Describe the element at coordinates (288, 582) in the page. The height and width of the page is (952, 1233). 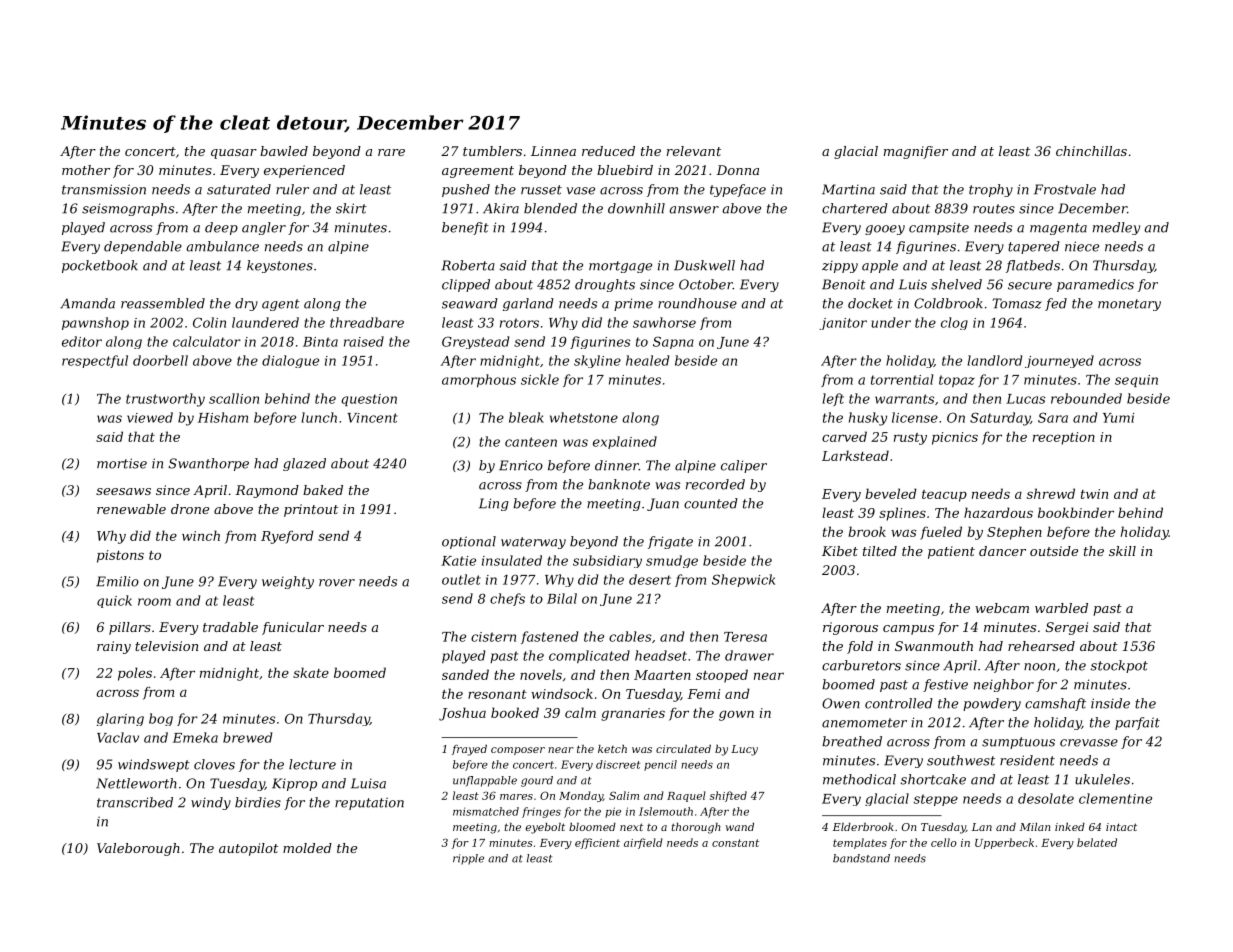
I see `weighty` at that location.
